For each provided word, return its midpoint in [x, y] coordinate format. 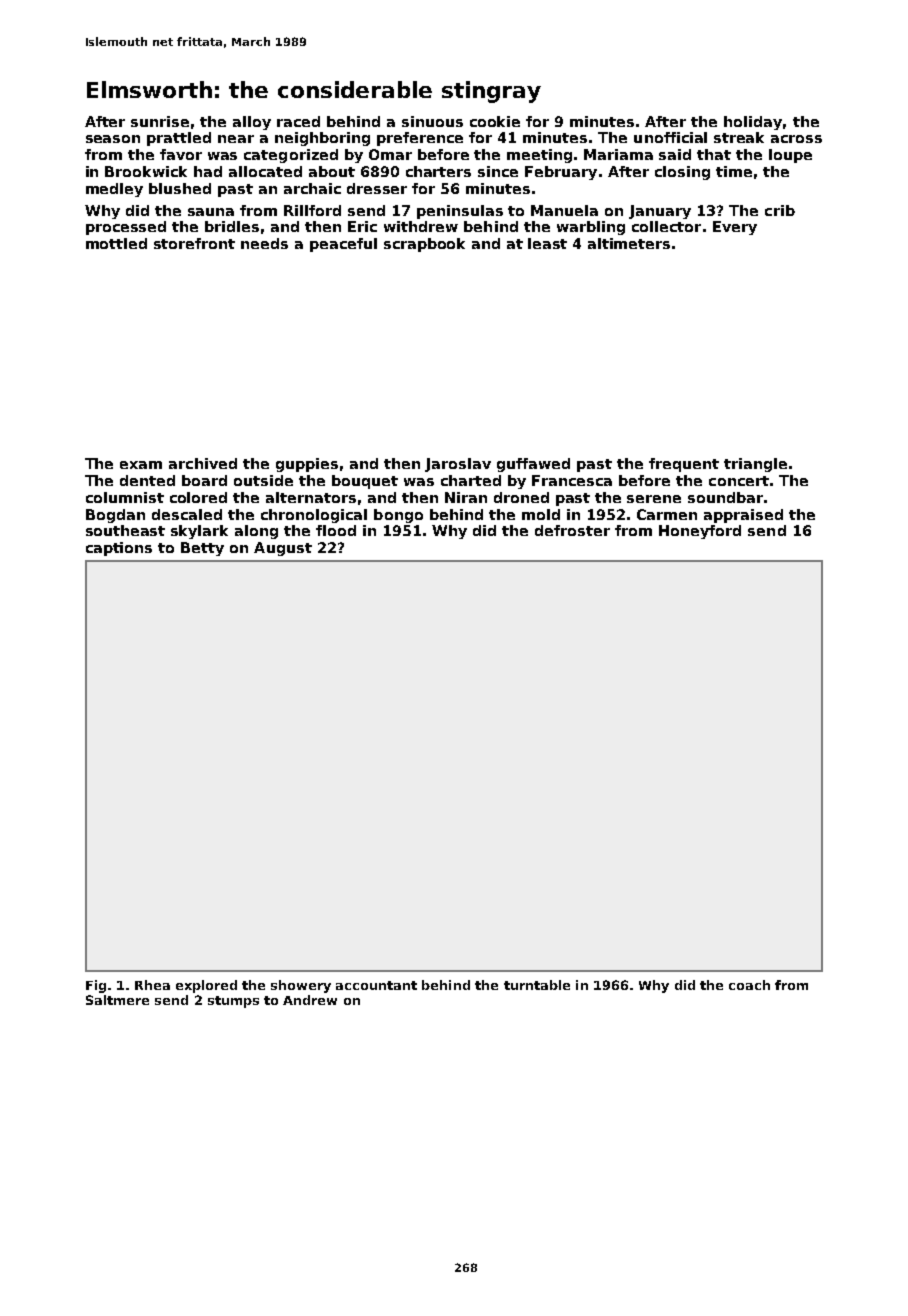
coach [749, 985]
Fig [96, 986]
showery [301, 986]
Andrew [310, 1000]
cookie [495, 121]
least [547, 243]
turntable [537, 985]
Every [735, 228]
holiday [753, 123]
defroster [572, 530]
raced [298, 121]
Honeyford [700, 532]
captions [119, 549]
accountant [376, 985]
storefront [194, 243]
